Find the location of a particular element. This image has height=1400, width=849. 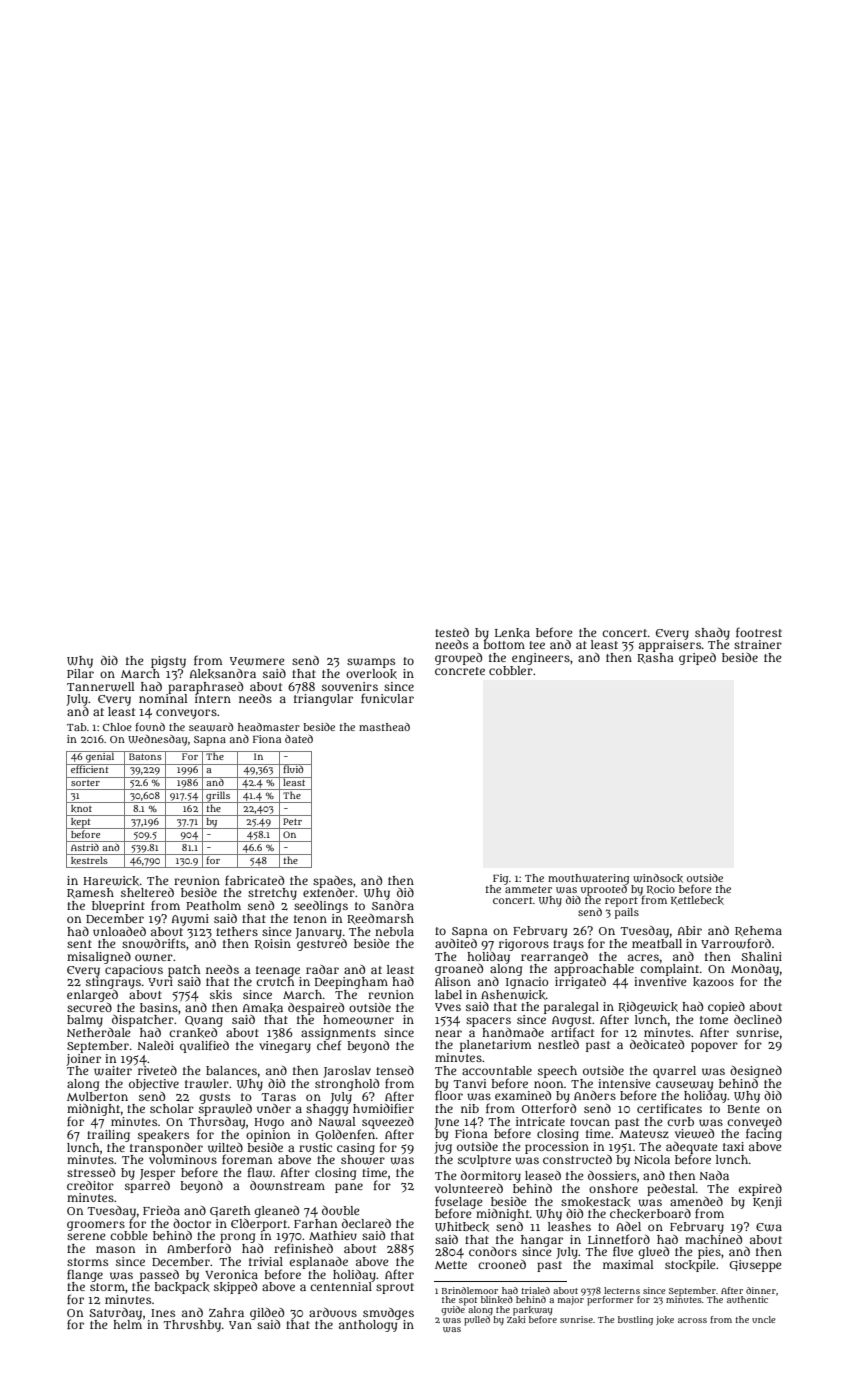

masthead is located at coordinates (384, 727).
